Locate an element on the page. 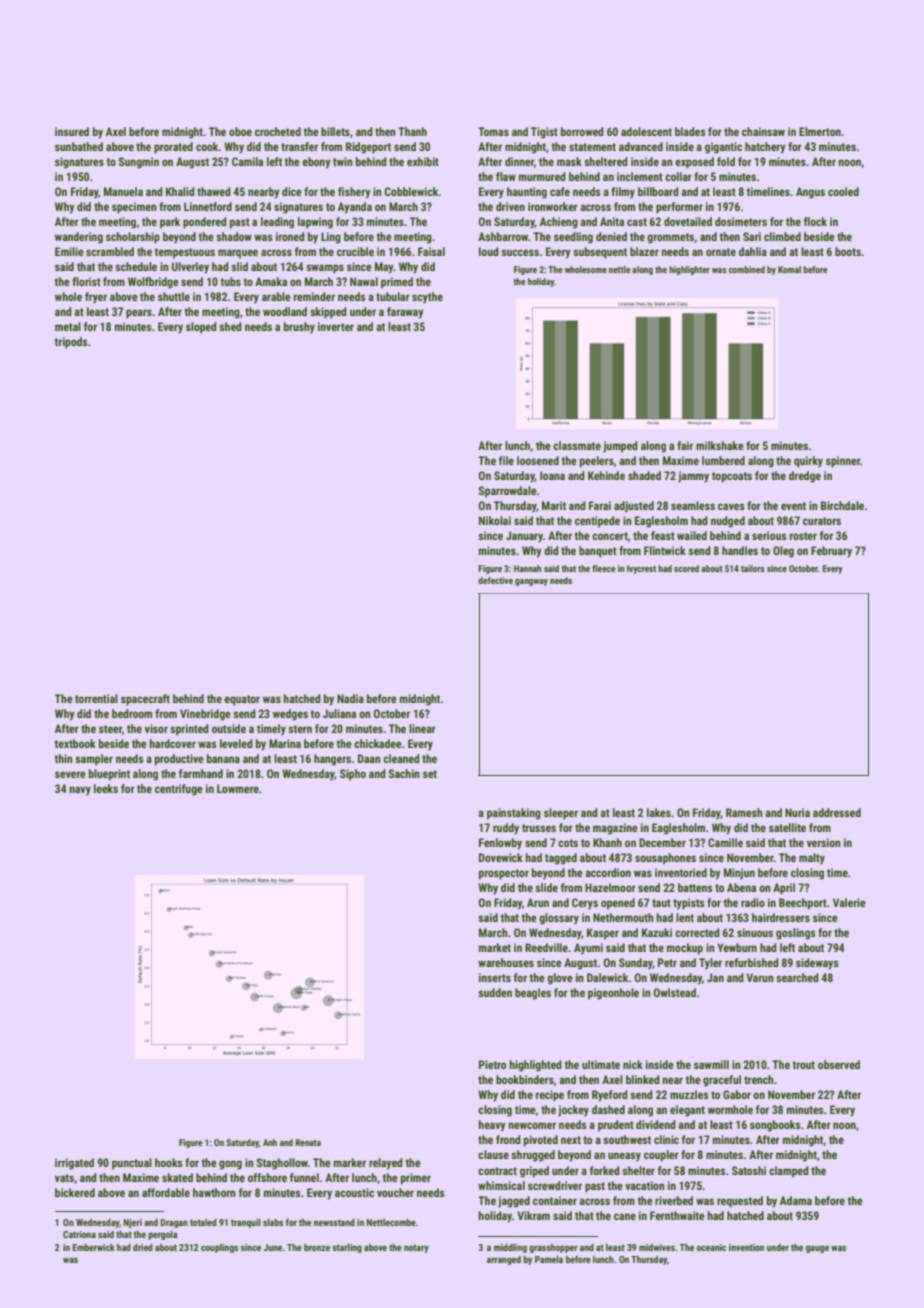 This document has height=1308, width=924. dried is located at coordinates (143, 1247).
